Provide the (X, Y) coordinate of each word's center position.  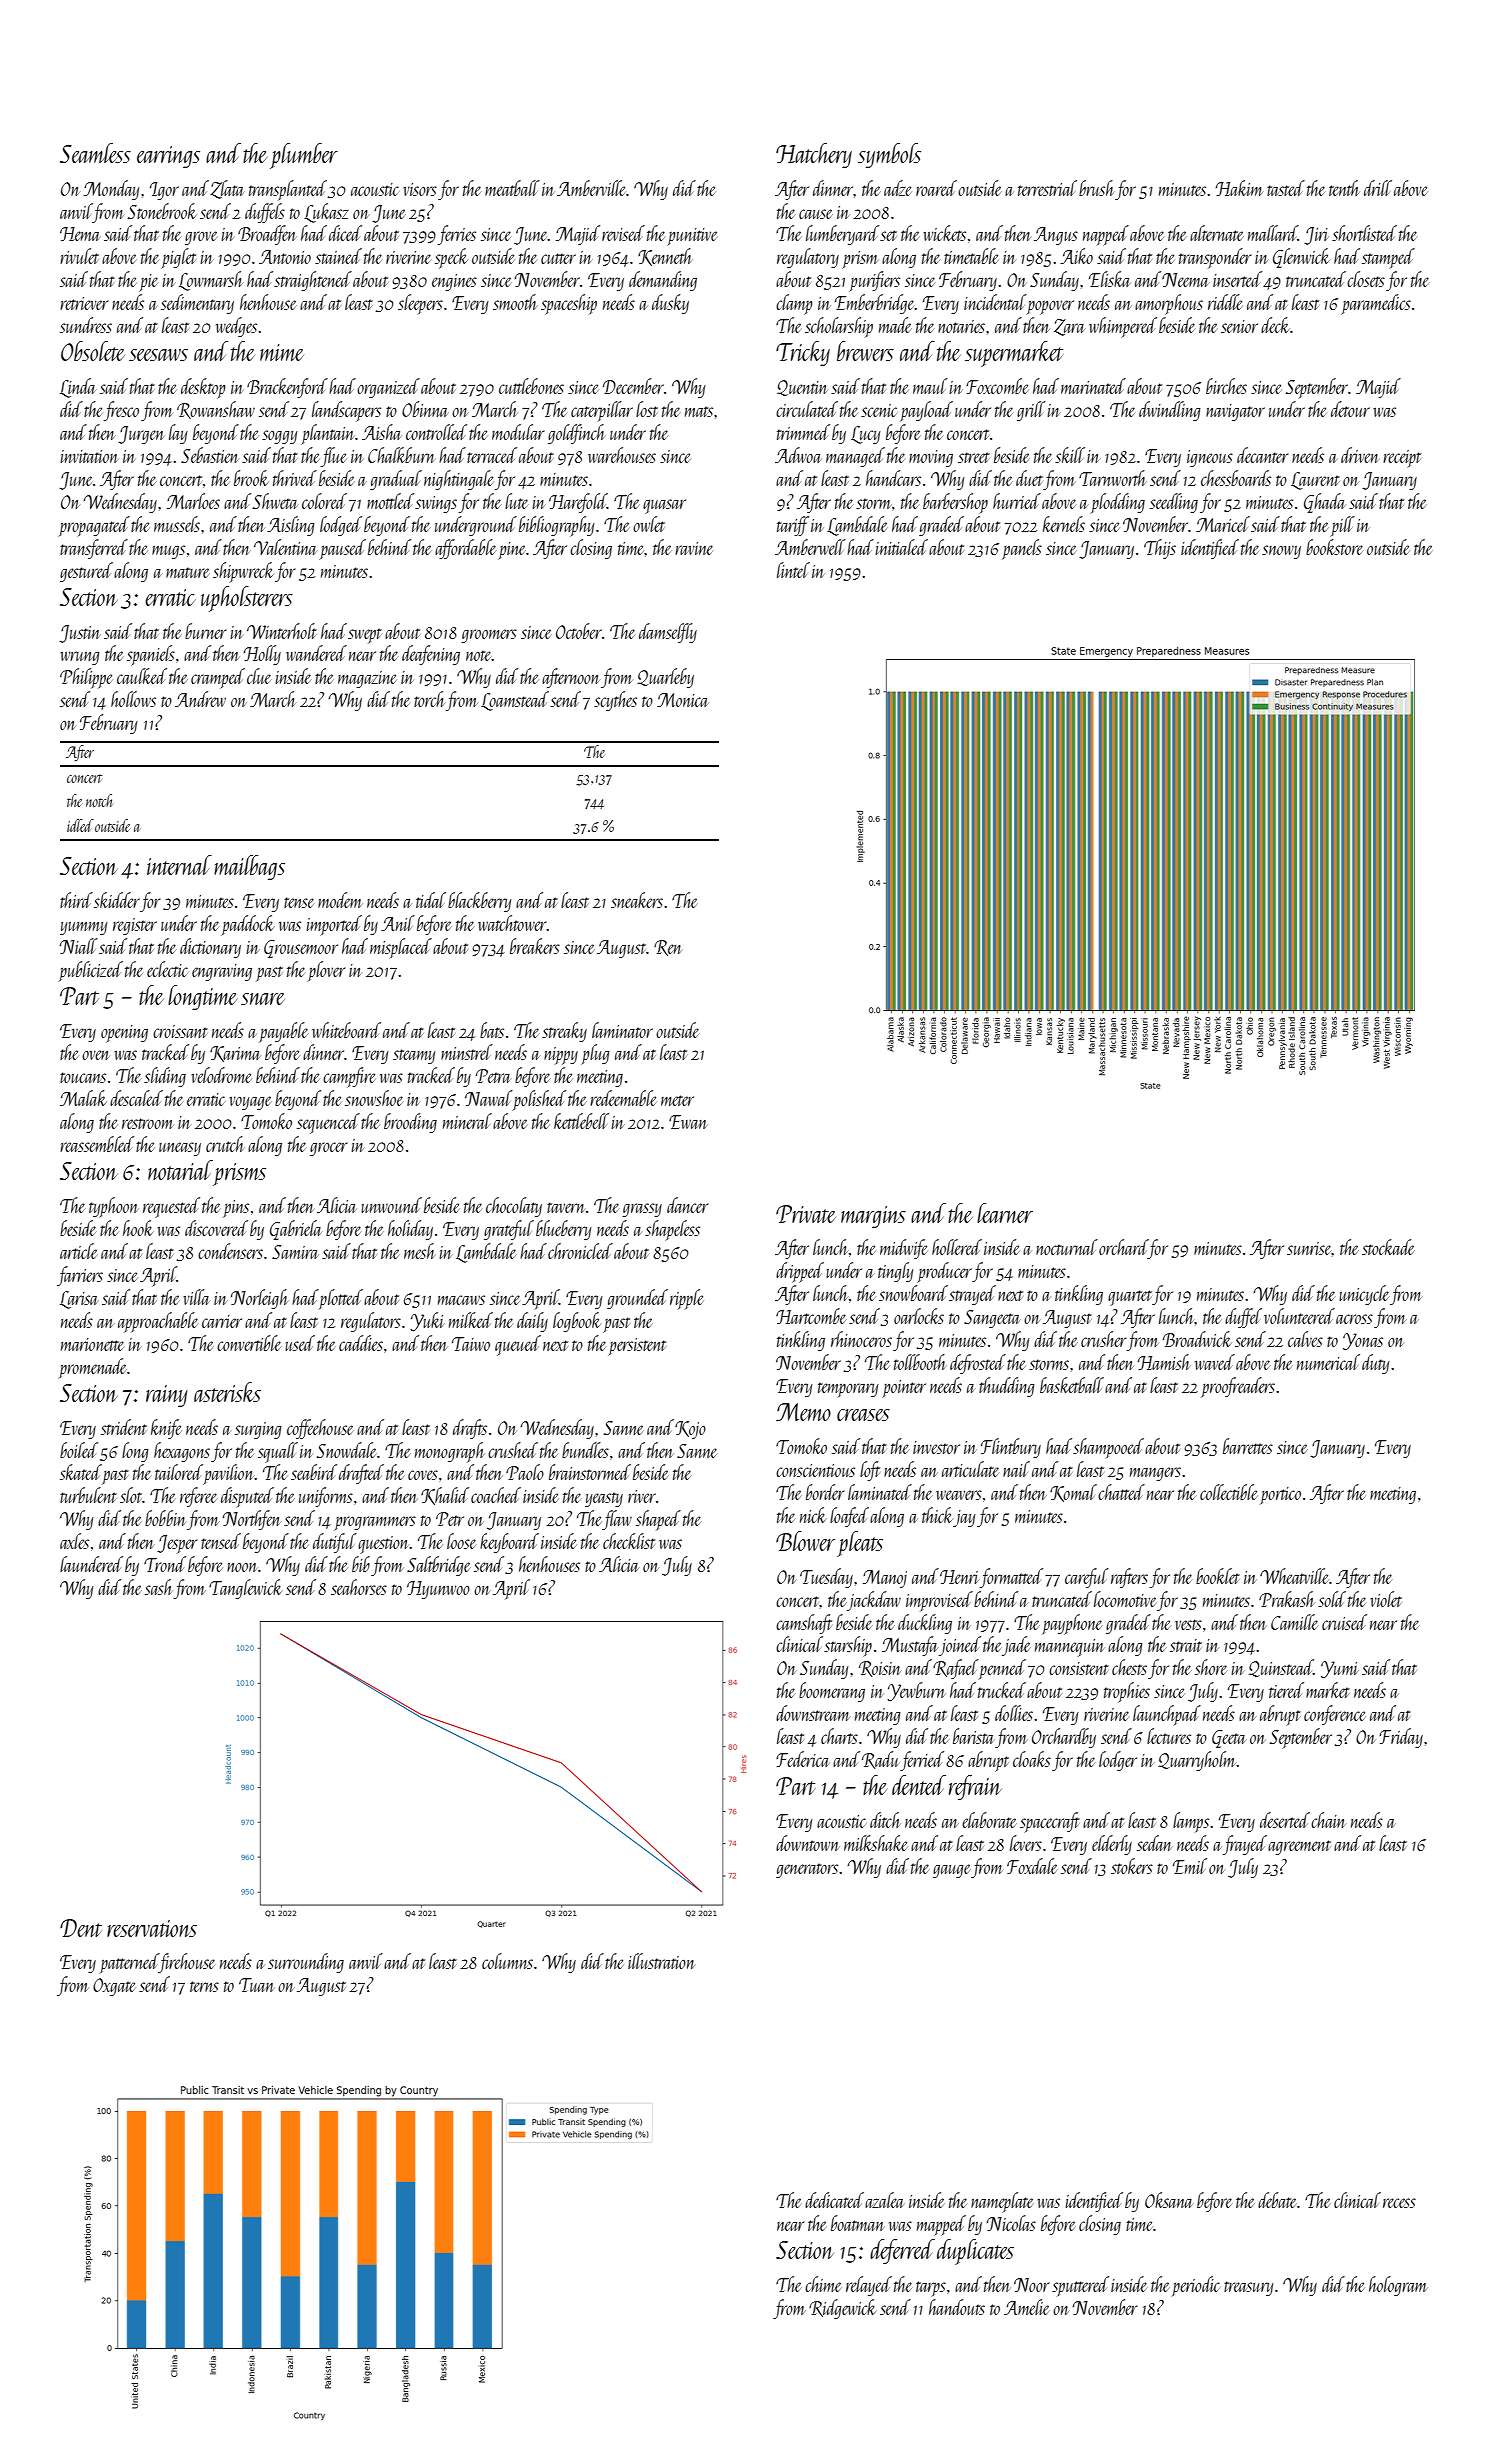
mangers (1155, 1474)
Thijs (1160, 549)
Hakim (1239, 188)
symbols (889, 155)
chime (823, 2284)
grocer (329, 1149)
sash (158, 1587)
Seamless (95, 153)
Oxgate (114, 1987)
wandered (316, 653)
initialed (901, 547)
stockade (1388, 1247)
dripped (800, 1272)
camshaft (804, 1624)
